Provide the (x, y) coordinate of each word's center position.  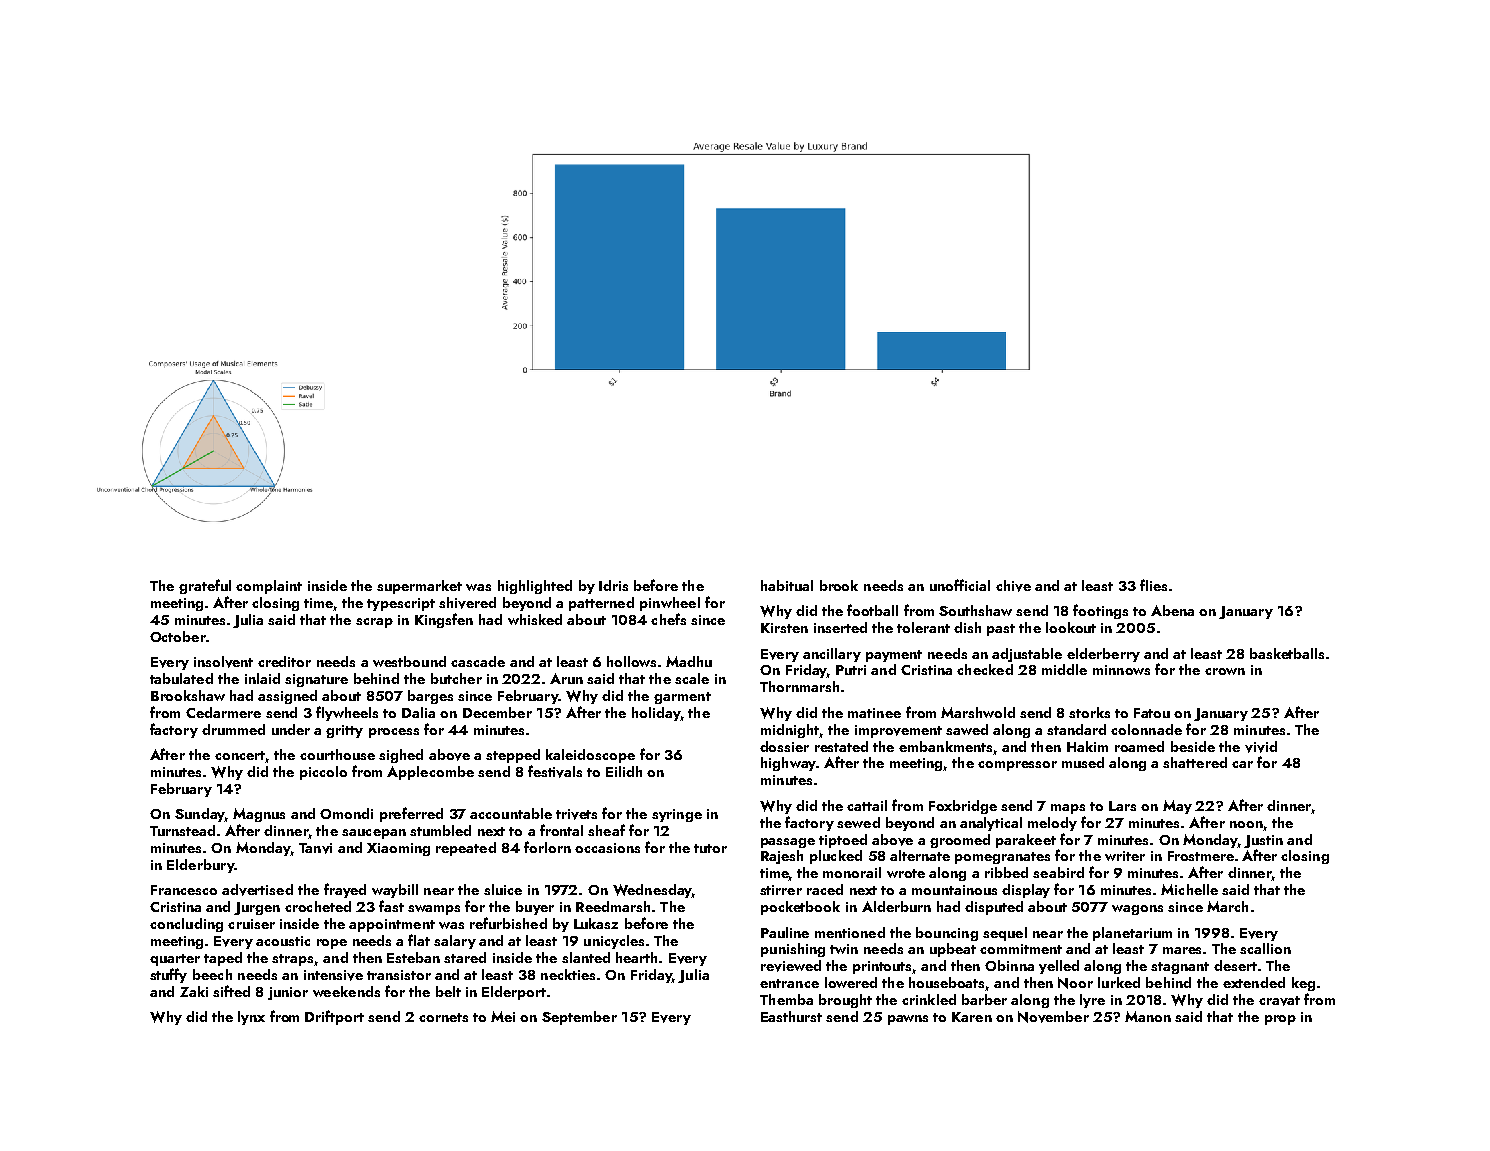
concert (240, 755)
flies (1153, 585)
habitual (787, 585)
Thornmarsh (799, 686)
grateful (205, 586)
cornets (443, 1017)
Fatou (1152, 713)
